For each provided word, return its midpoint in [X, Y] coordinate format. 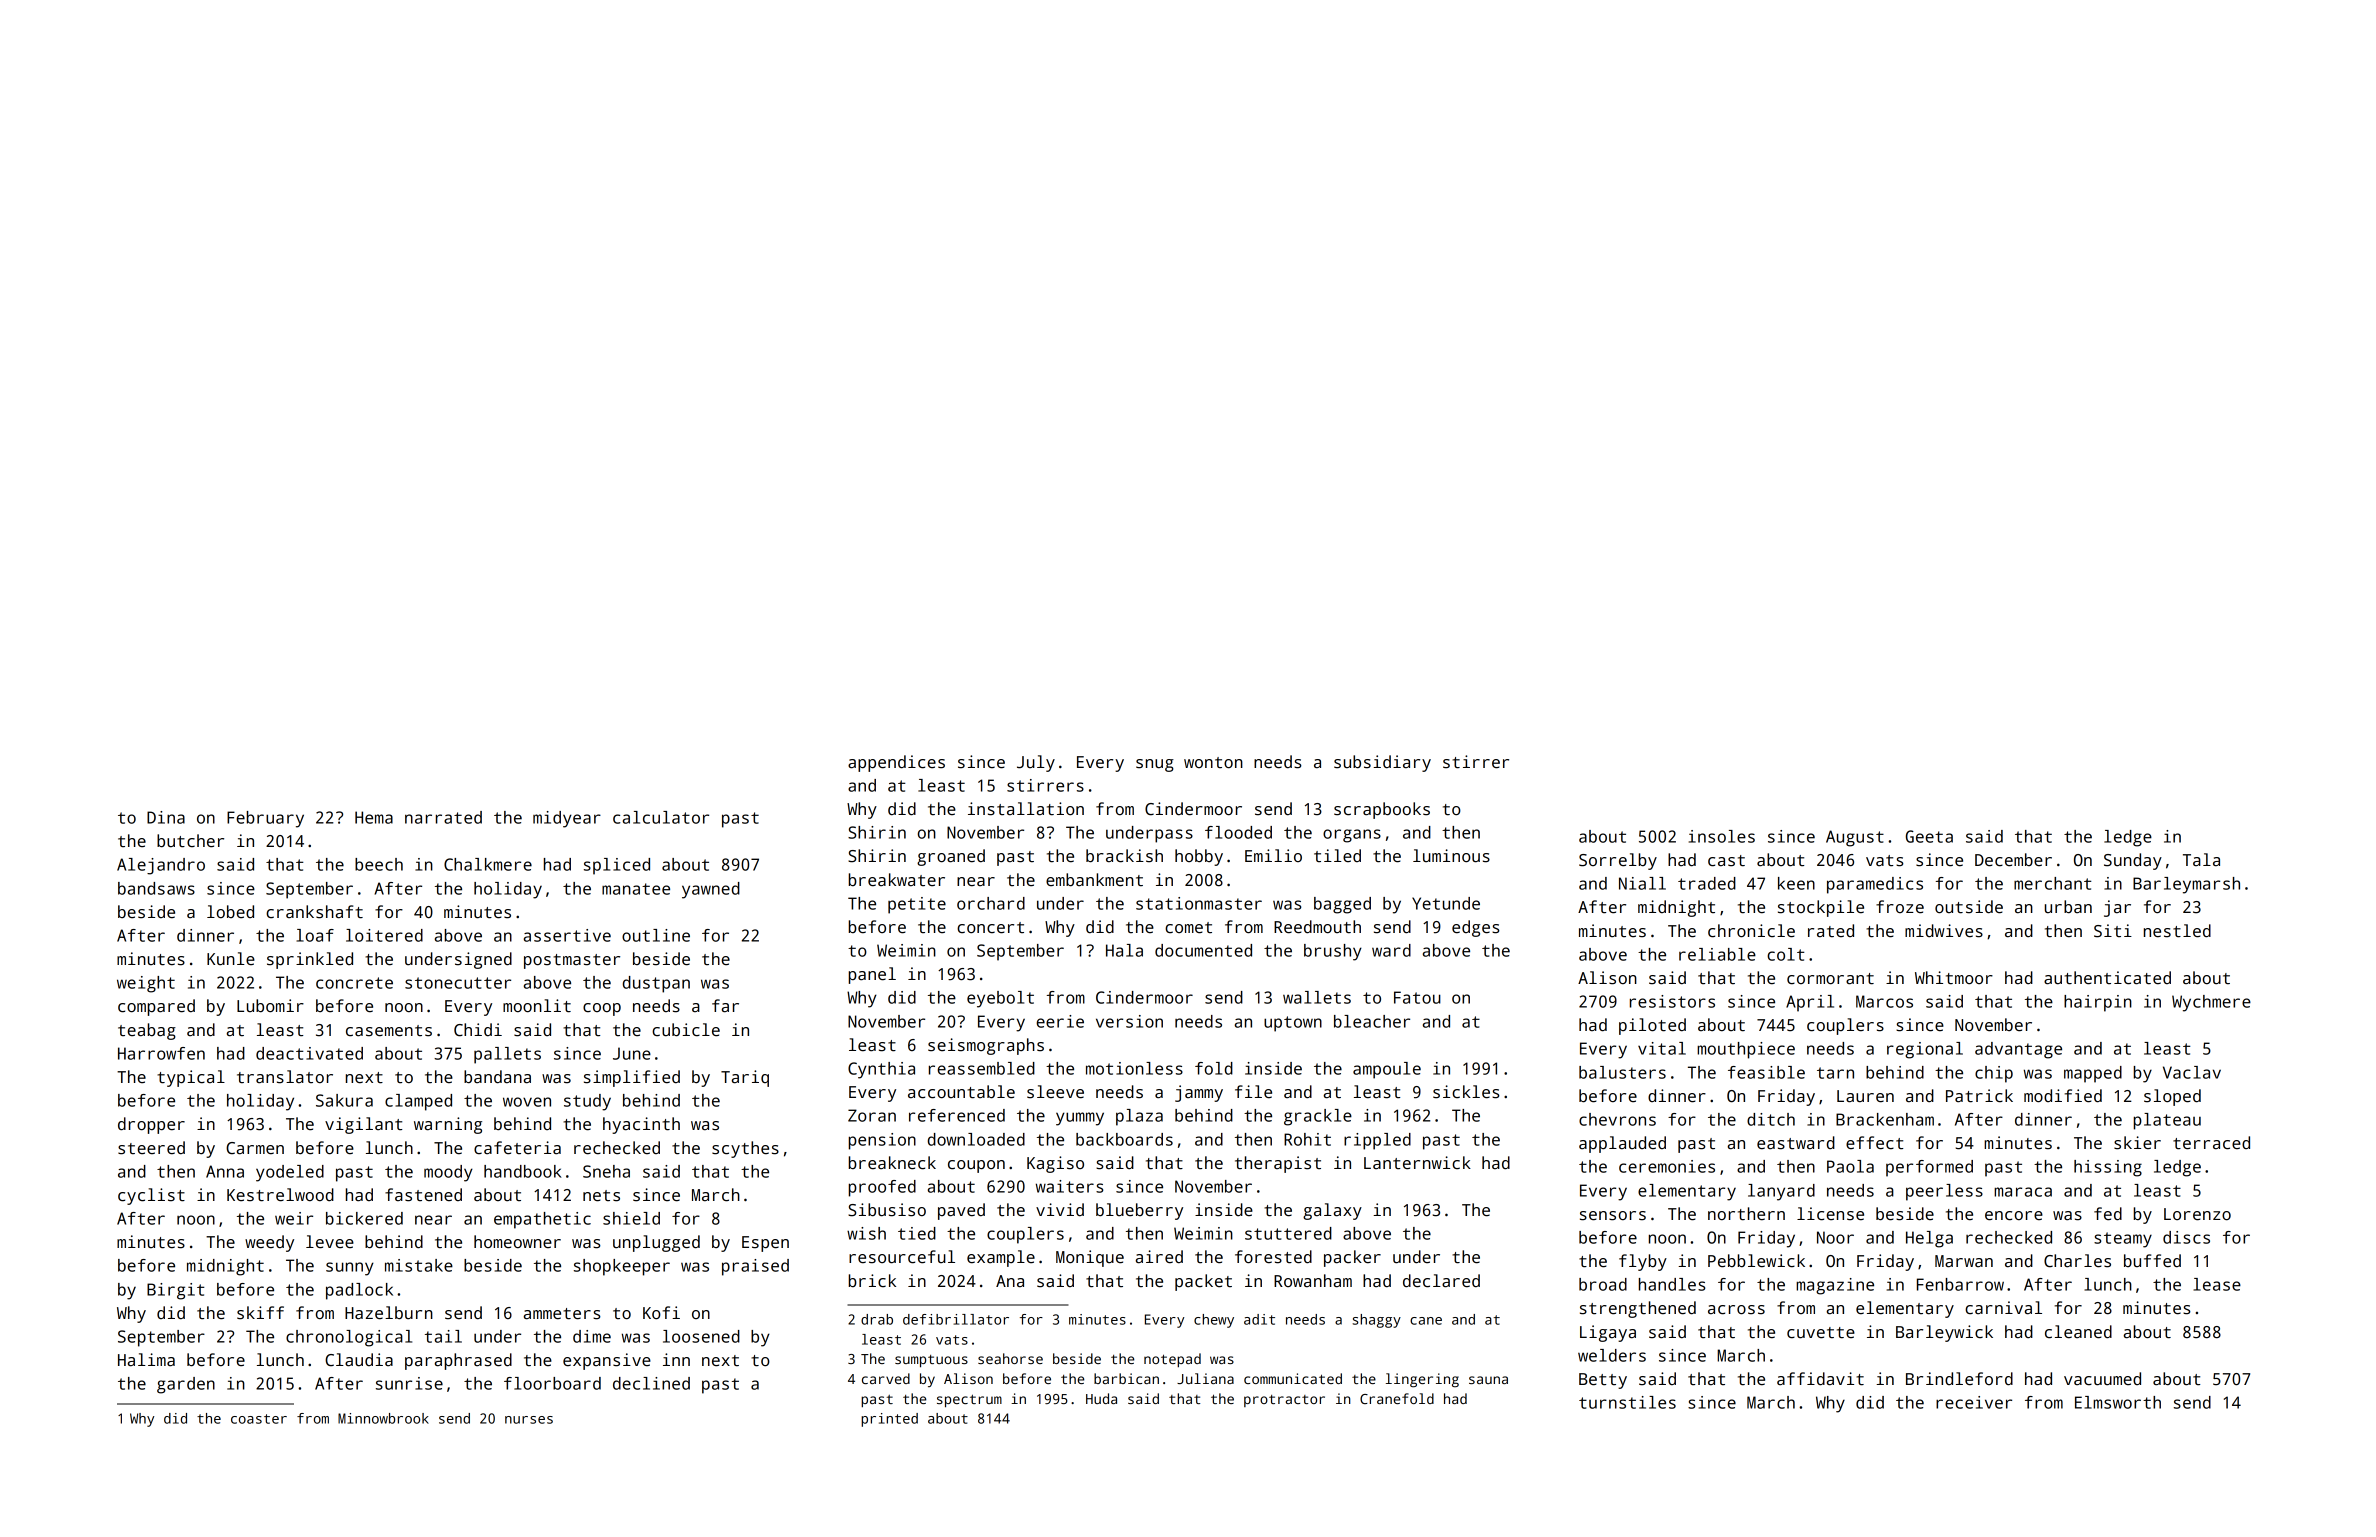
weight [146, 984]
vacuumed [2102, 1379]
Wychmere [2211, 1003]
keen [1796, 883]
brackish [1124, 856]
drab [877, 1319]
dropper [151, 1125]
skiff [260, 1313]
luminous [1451, 856]
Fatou [1417, 997]
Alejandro [161, 866]
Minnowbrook [383, 1418]
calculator [661, 817]
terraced [2211, 1143]
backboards [1124, 1139]
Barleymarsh [2186, 885]
